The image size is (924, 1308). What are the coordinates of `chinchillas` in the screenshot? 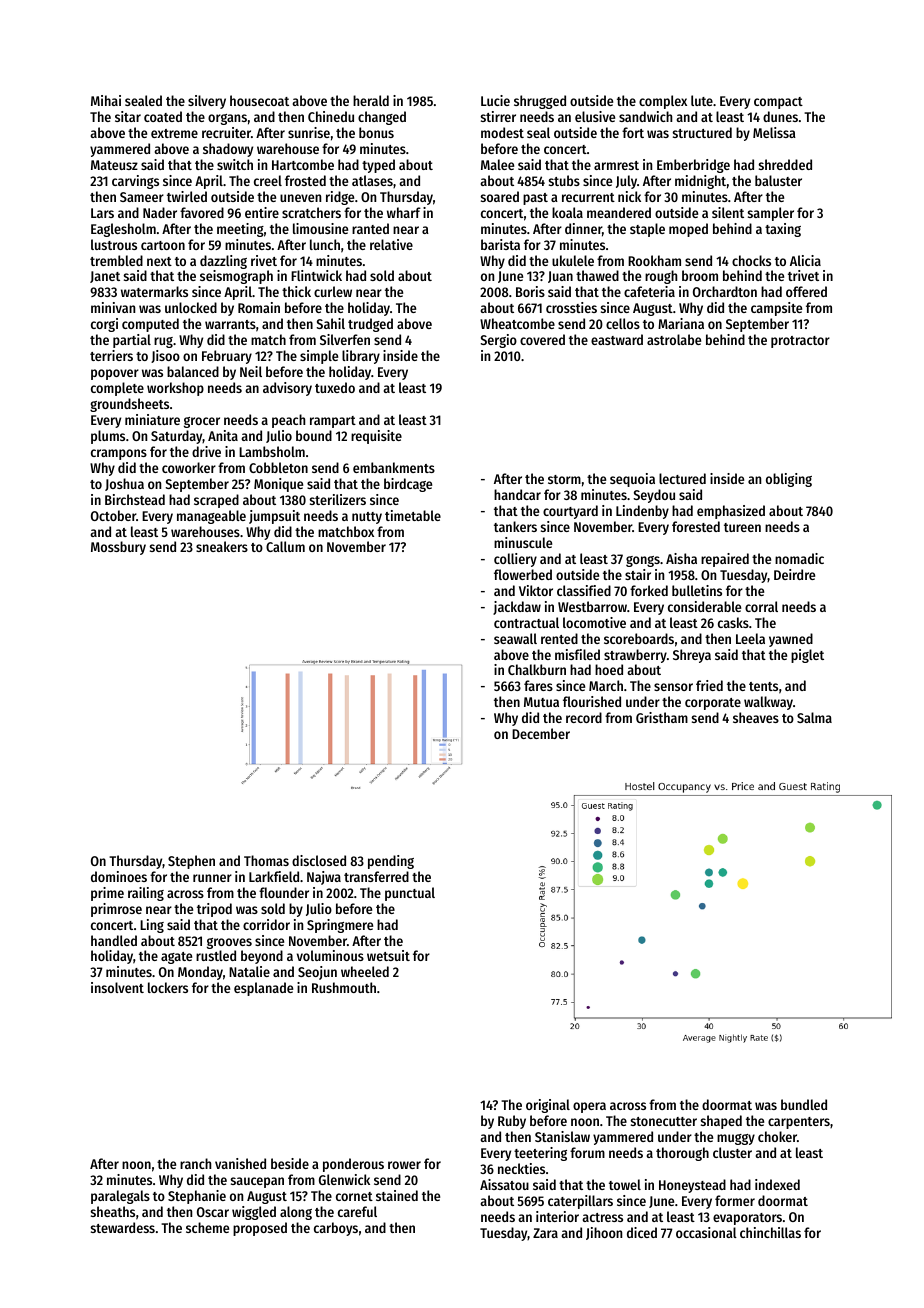 It's located at (770, 1232).
